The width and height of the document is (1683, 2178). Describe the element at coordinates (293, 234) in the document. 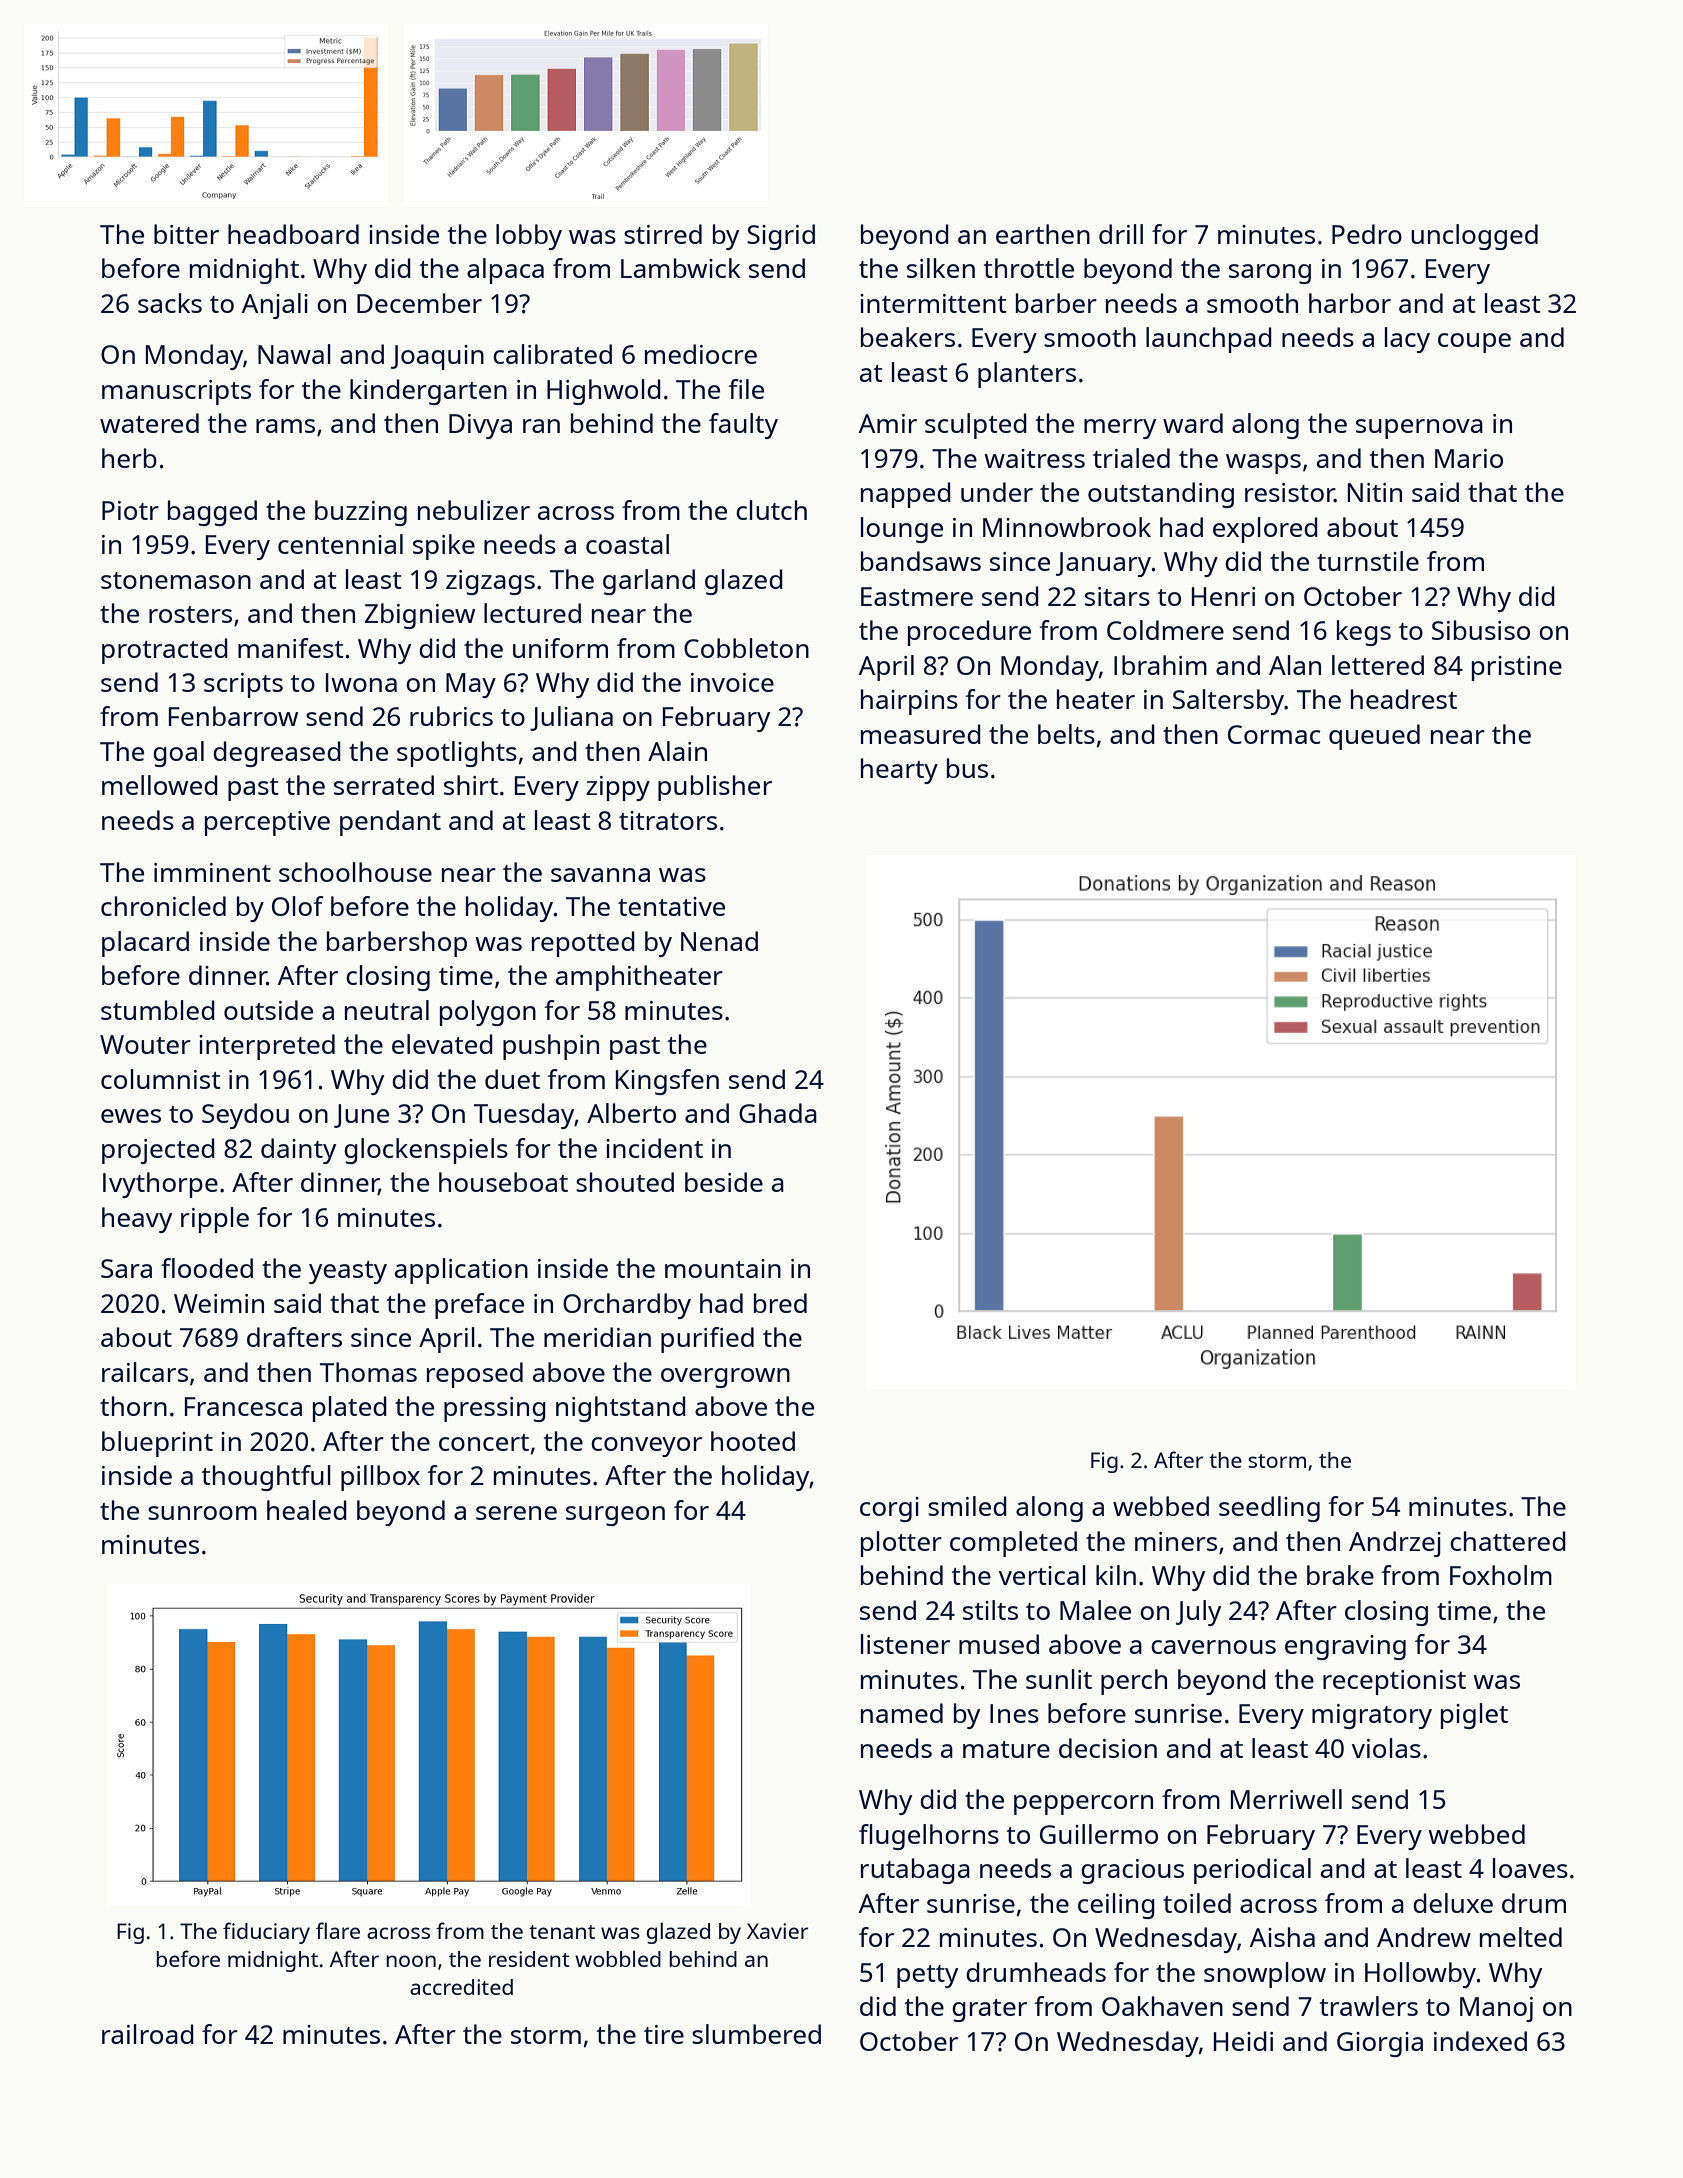

I see `headboard` at that location.
